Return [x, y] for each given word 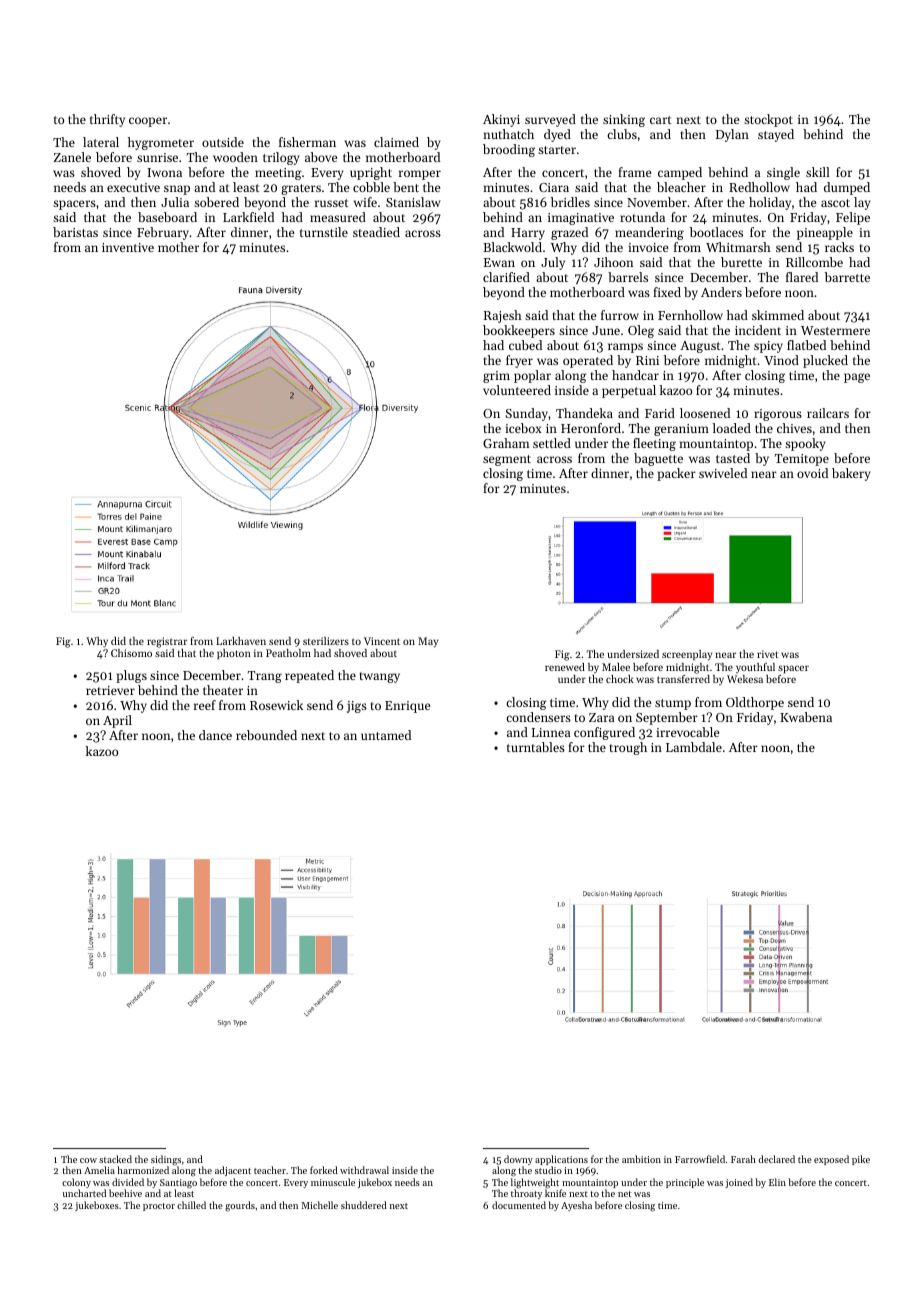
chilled [191, 1205]
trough [628, 748]
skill [818, 172]
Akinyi [501, 120]
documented [519, 1205]
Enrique [408, 707]
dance [215, 735]
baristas [75, 232]
